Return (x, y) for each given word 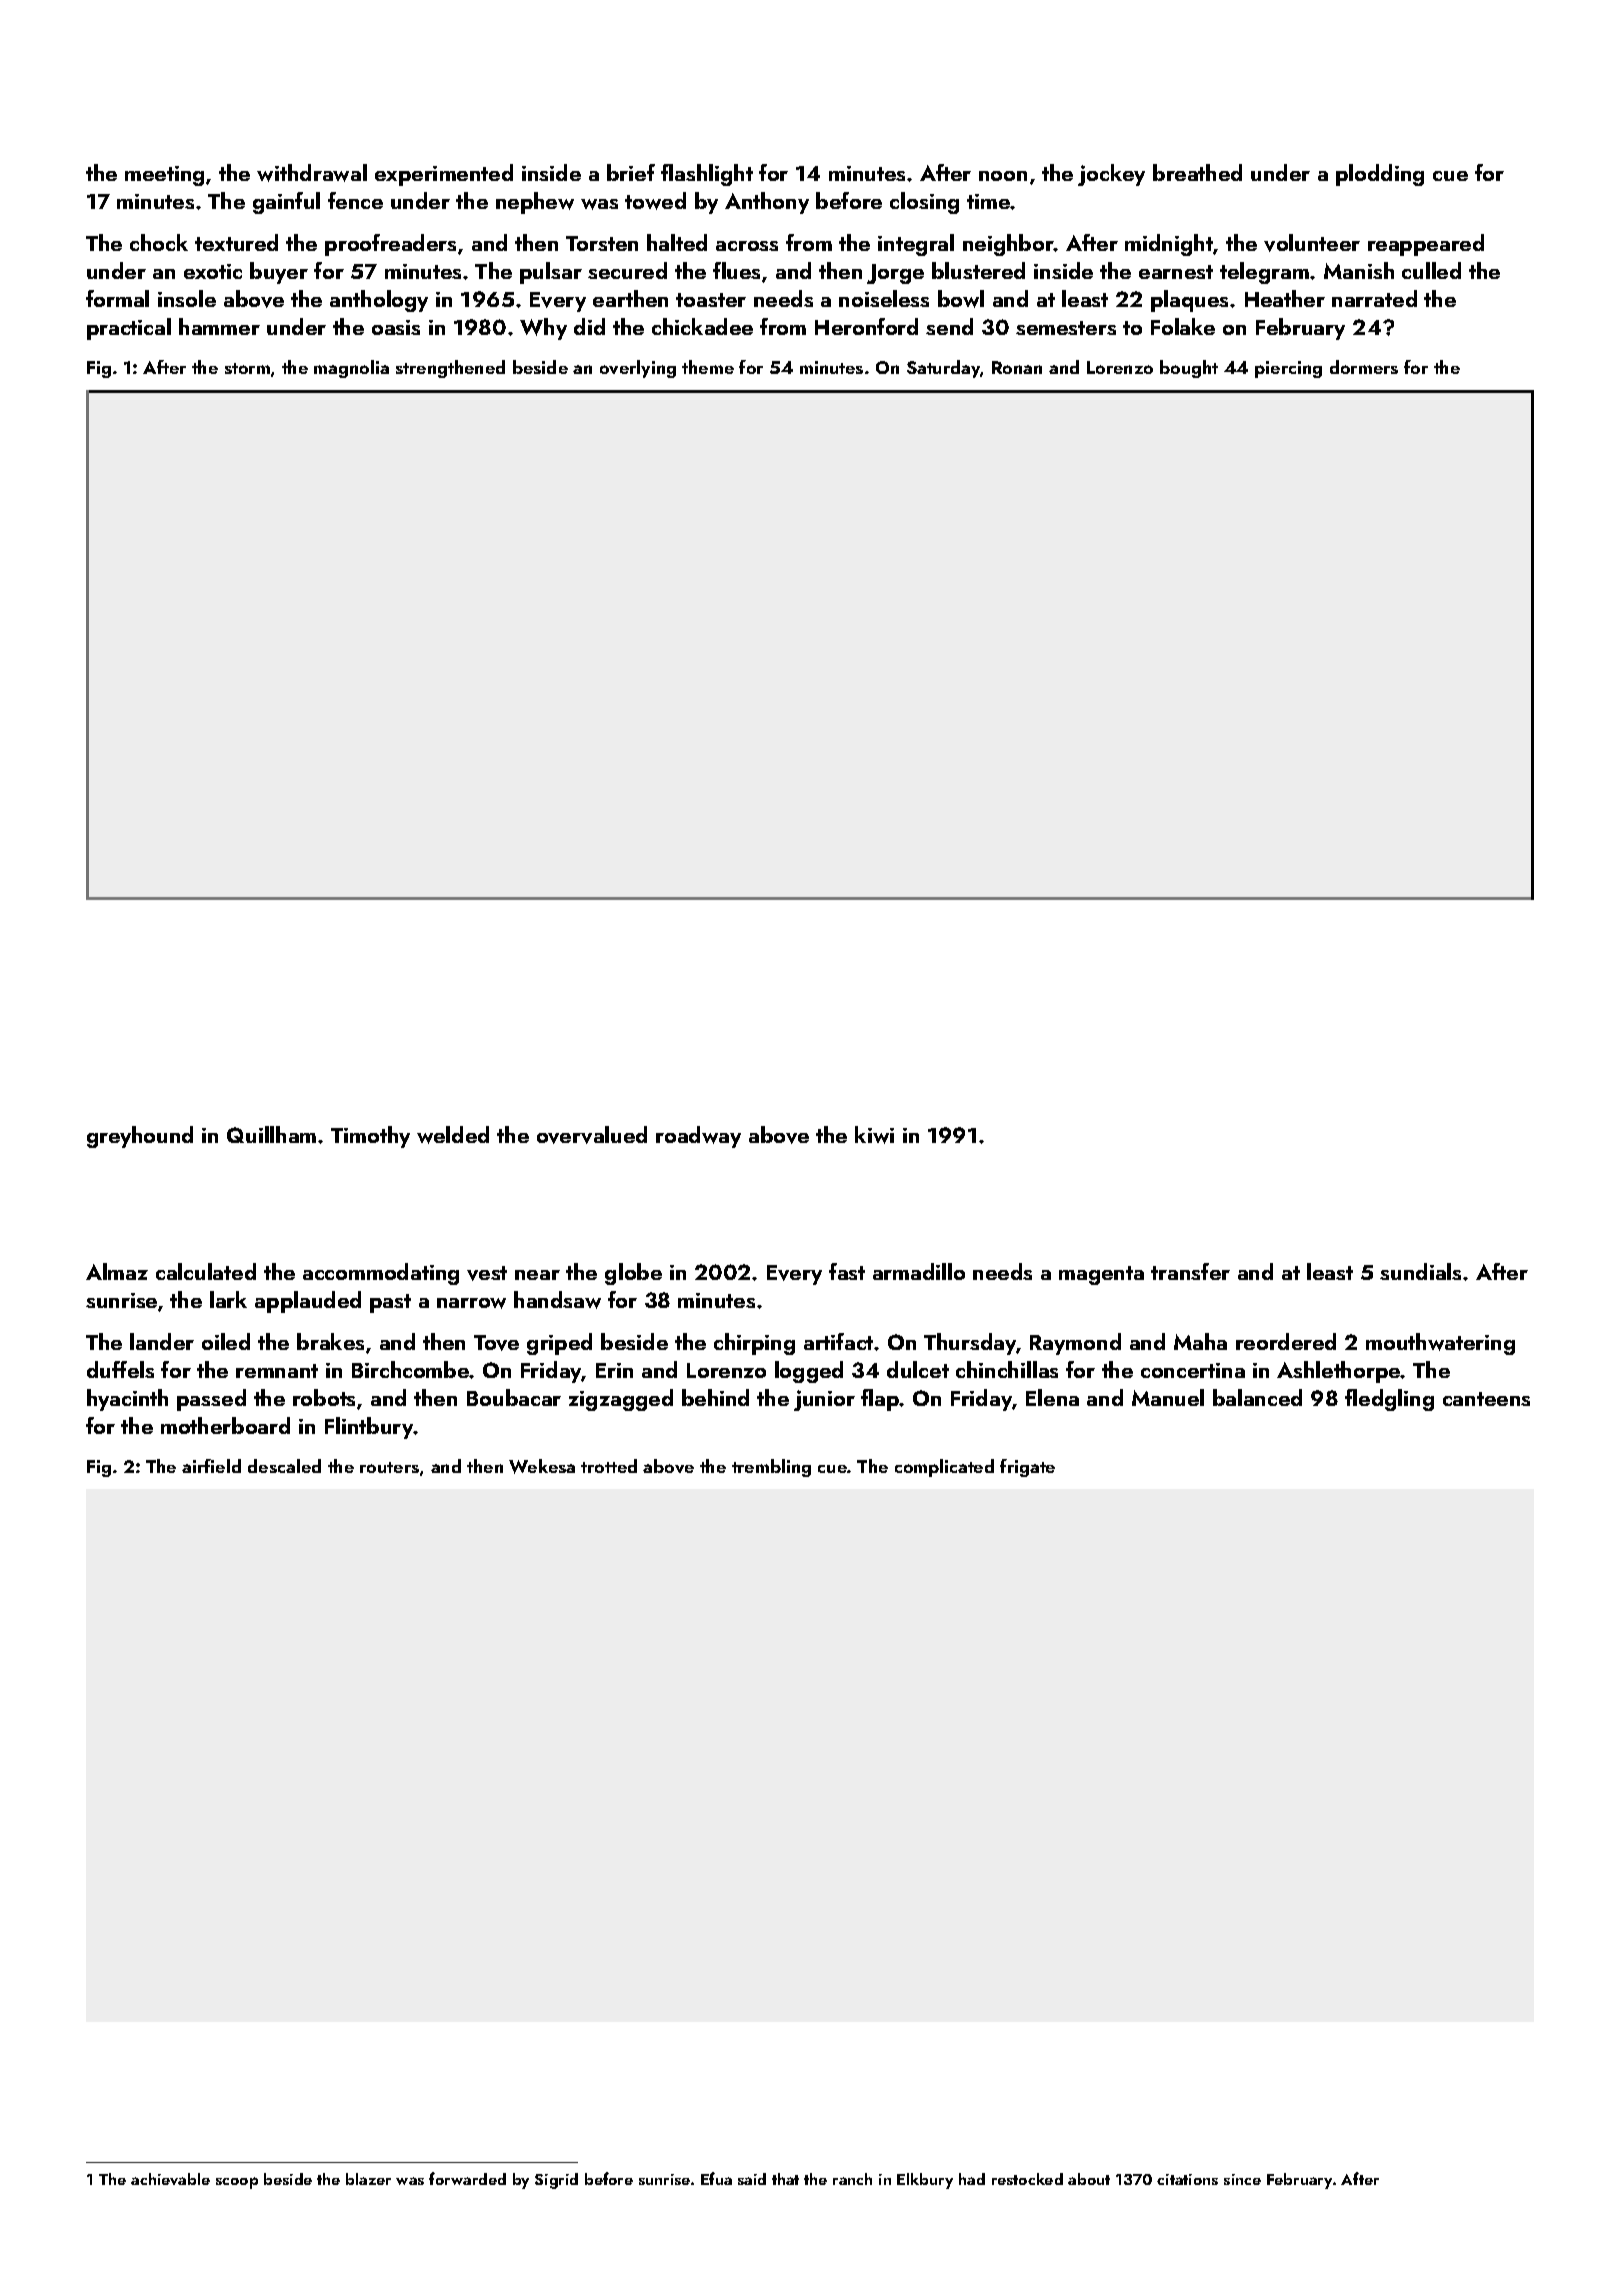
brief (631, 172)
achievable (170, 2179)
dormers (1364, 367)
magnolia (351, 369)
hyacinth (127, 1400)
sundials (1420, 1271)
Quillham (271, 1134)
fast (847, 1271)
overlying (638, 369)
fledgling (1389, 1400)
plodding (1380, 175)
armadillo (919, 1271)
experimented (444, 175)
